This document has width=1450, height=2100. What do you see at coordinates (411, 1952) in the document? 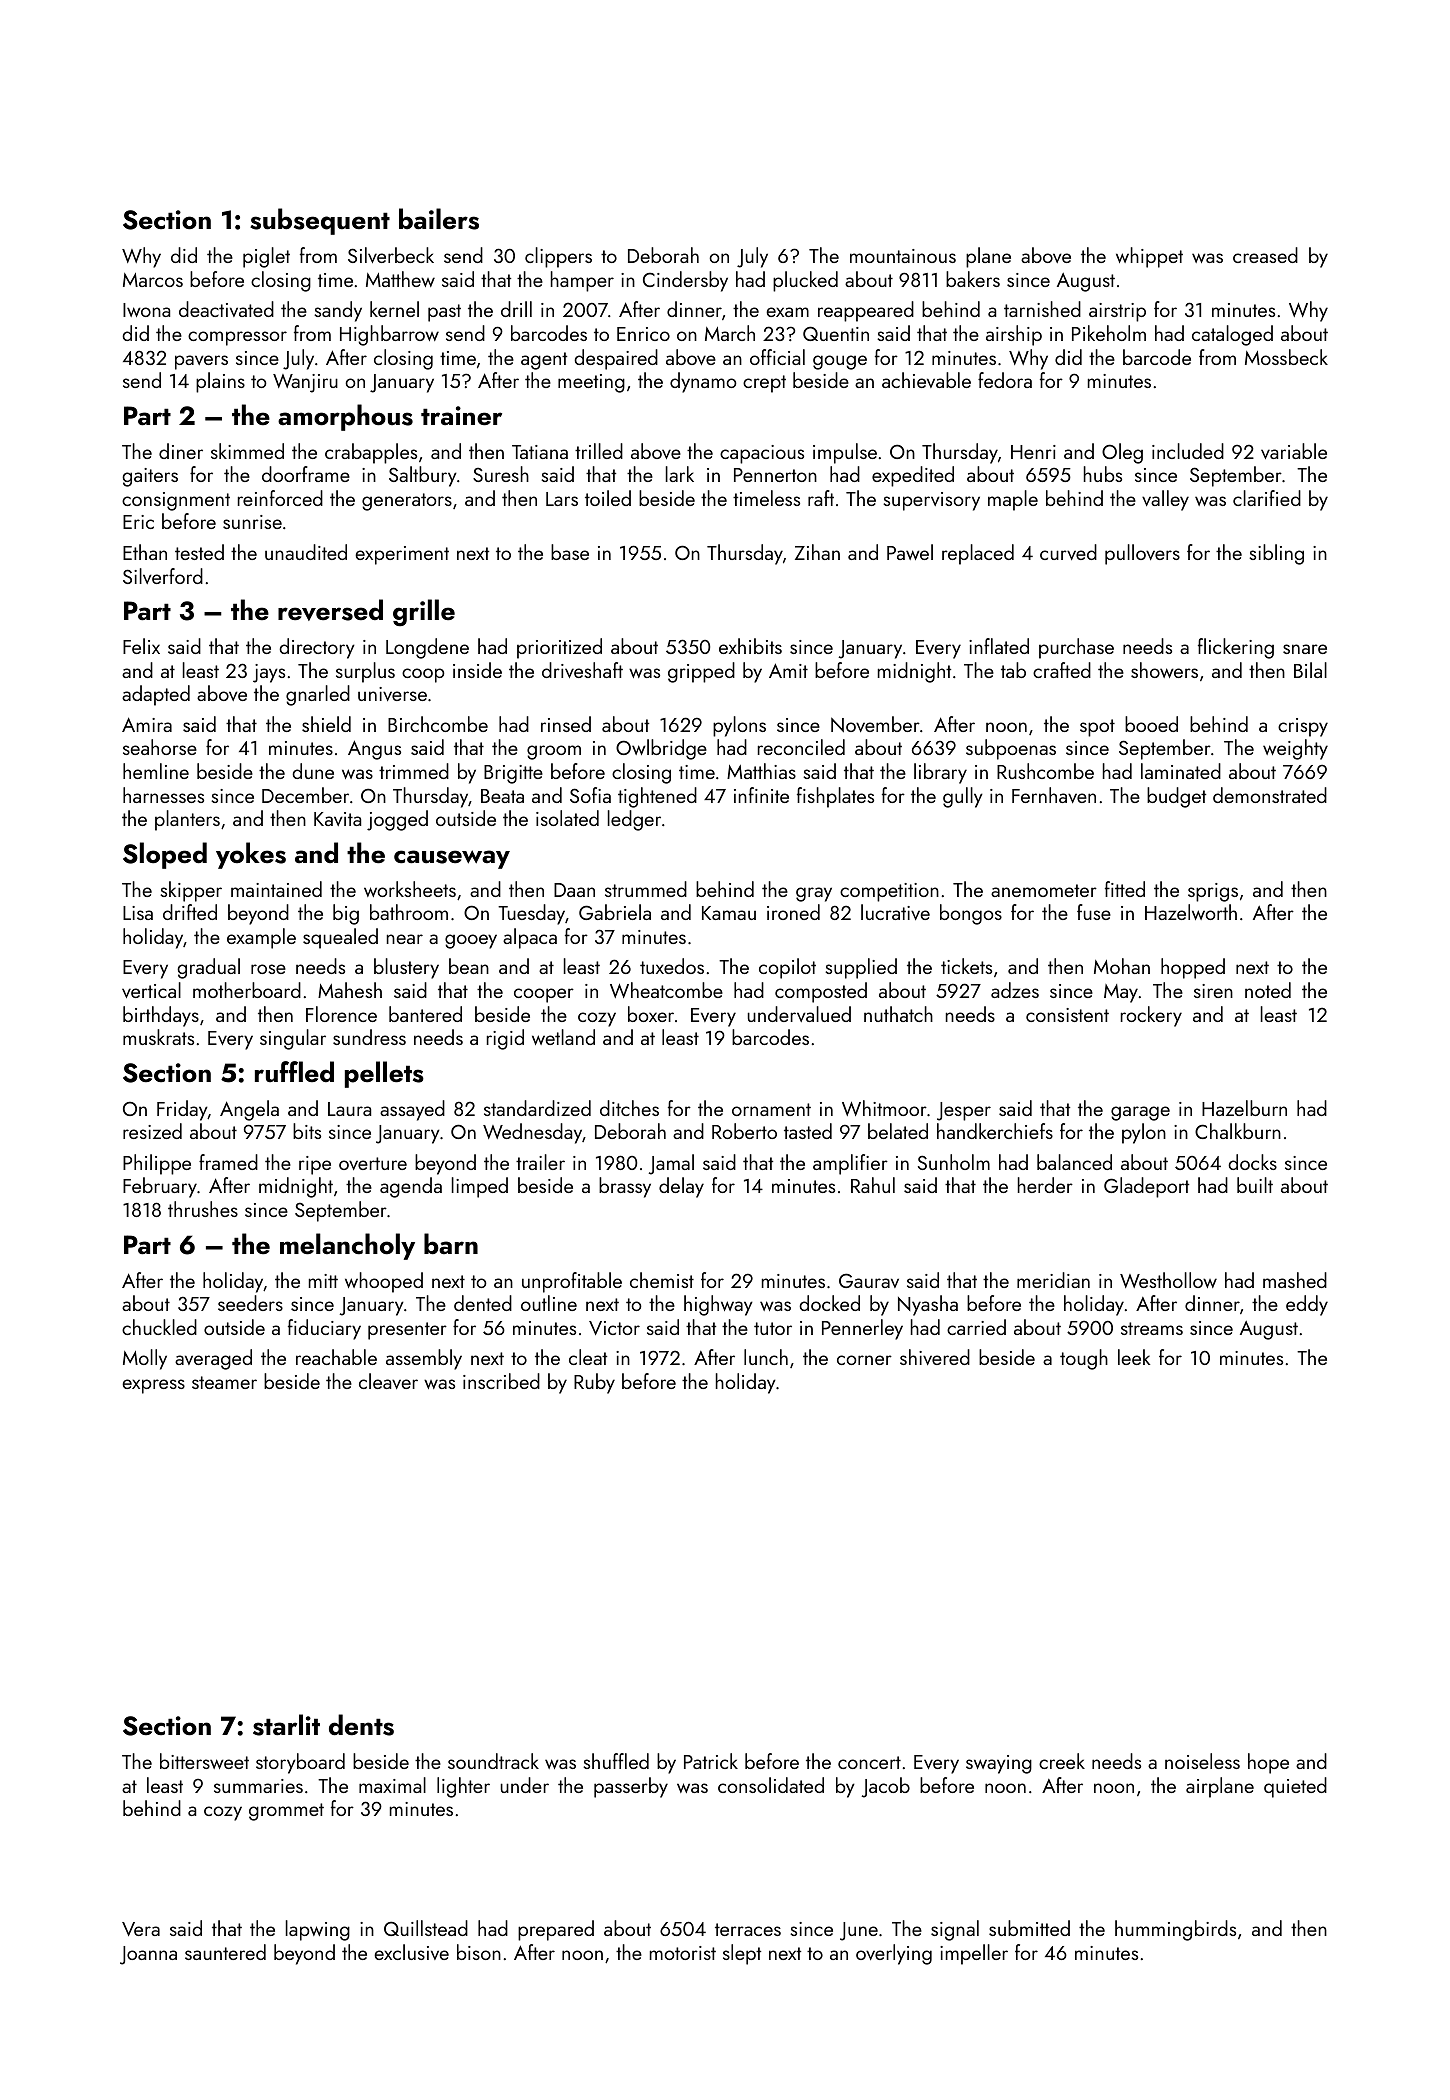
I see `exclusive` at bounding box center [411, 1952].
